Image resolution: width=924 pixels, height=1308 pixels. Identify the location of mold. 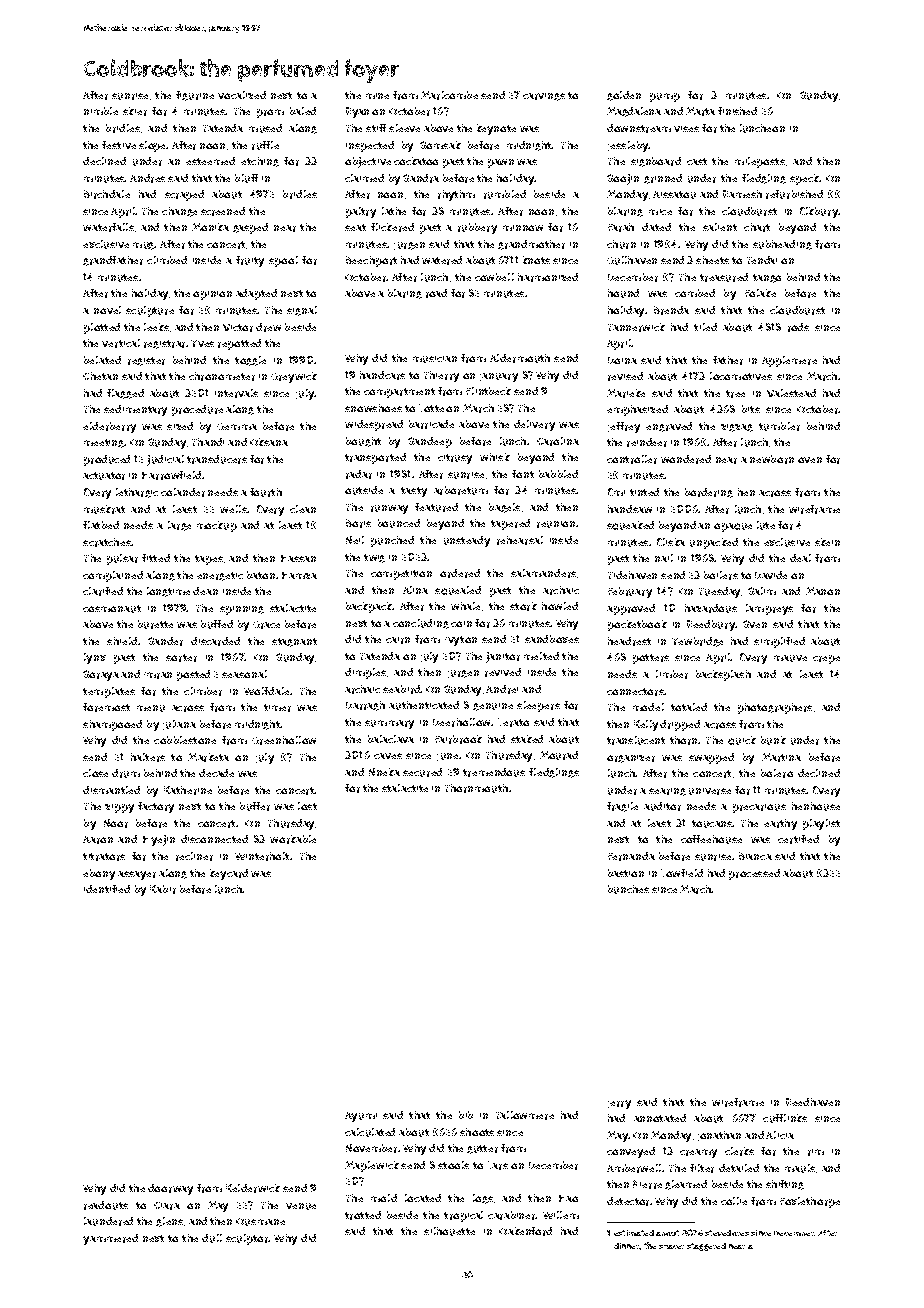
(384, 1198).
